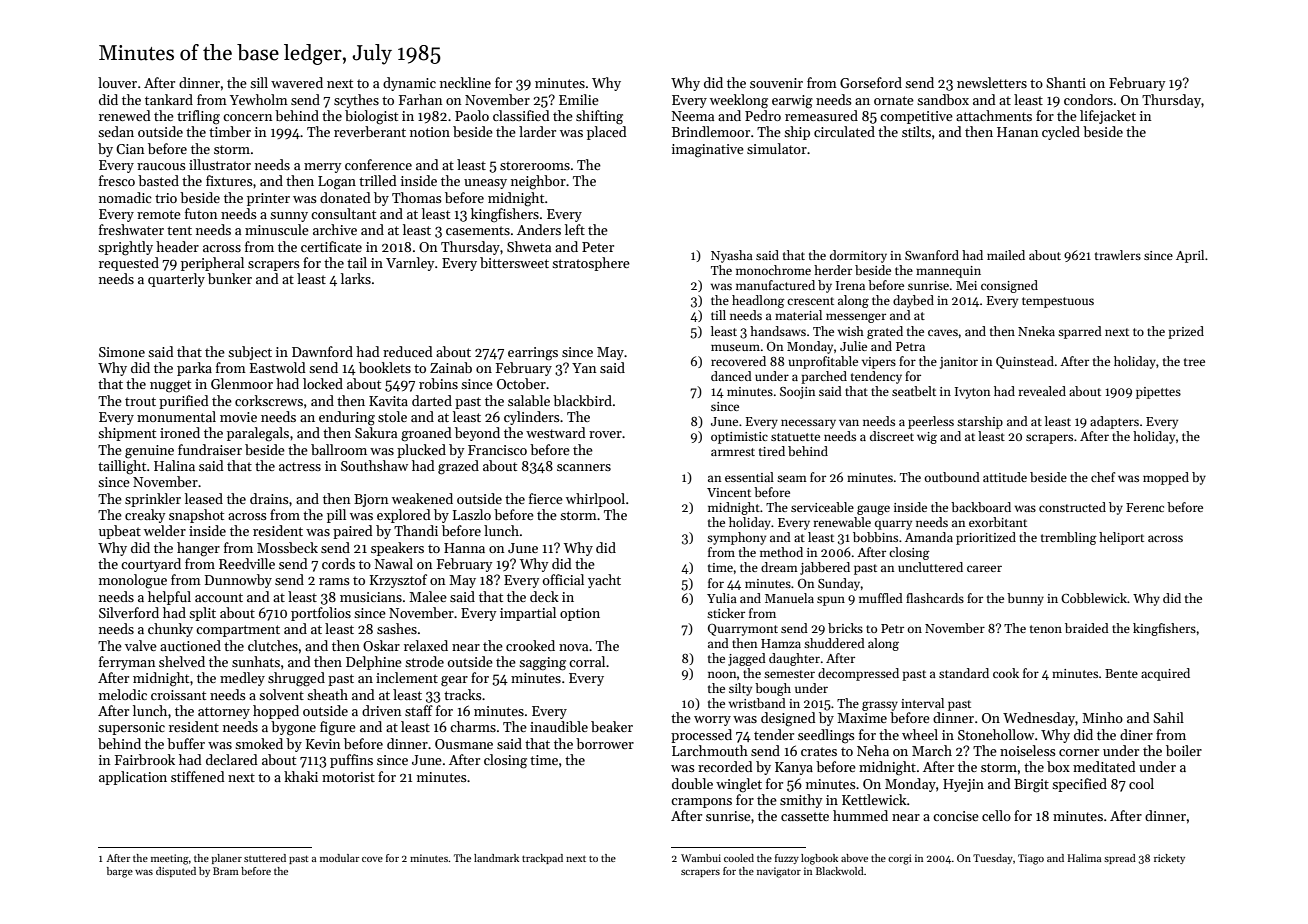  What do you see at coordinates (959, 363) in the image?
I see `janitor` at bounding box center [959, 363].
